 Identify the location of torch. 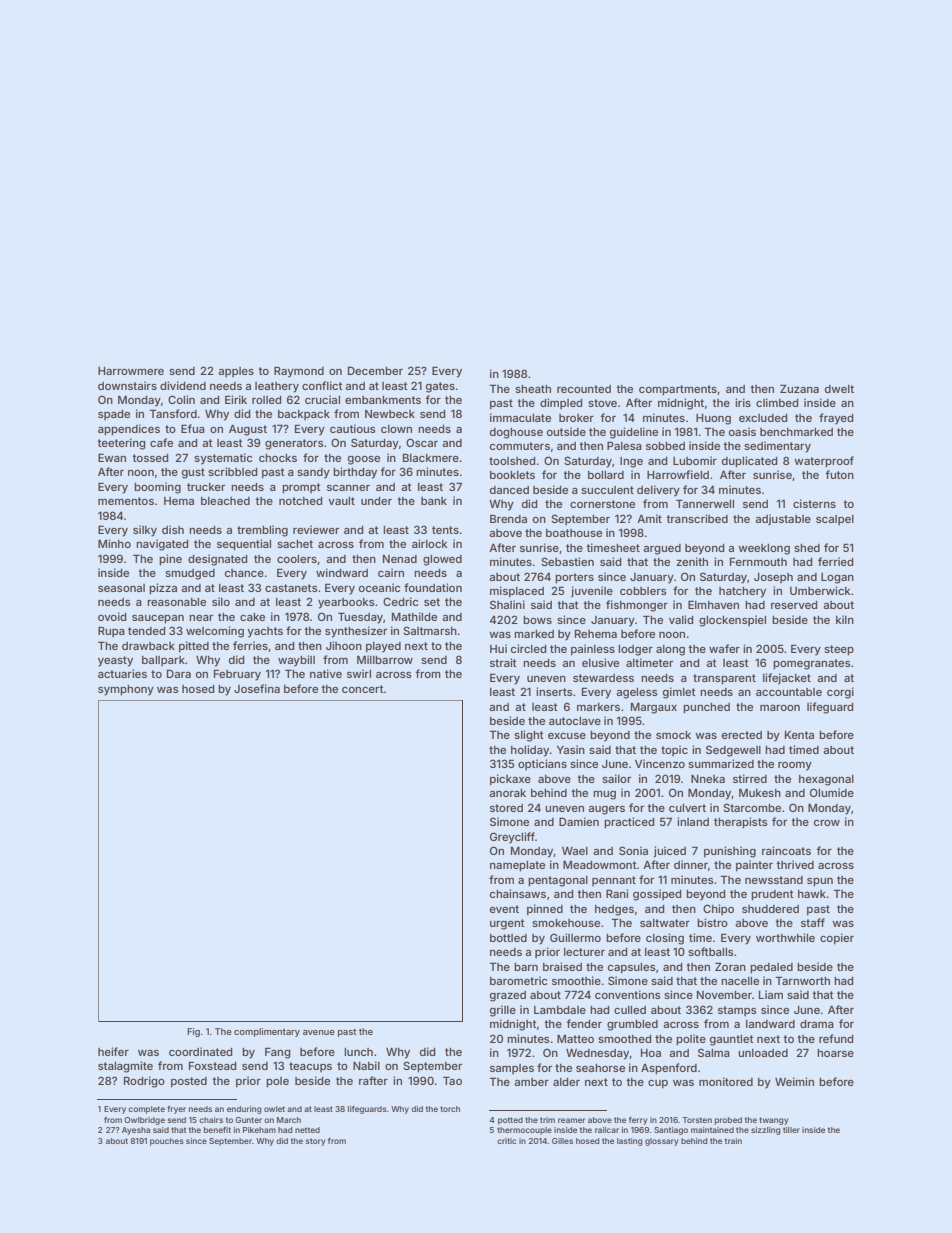
(450, 1109).
